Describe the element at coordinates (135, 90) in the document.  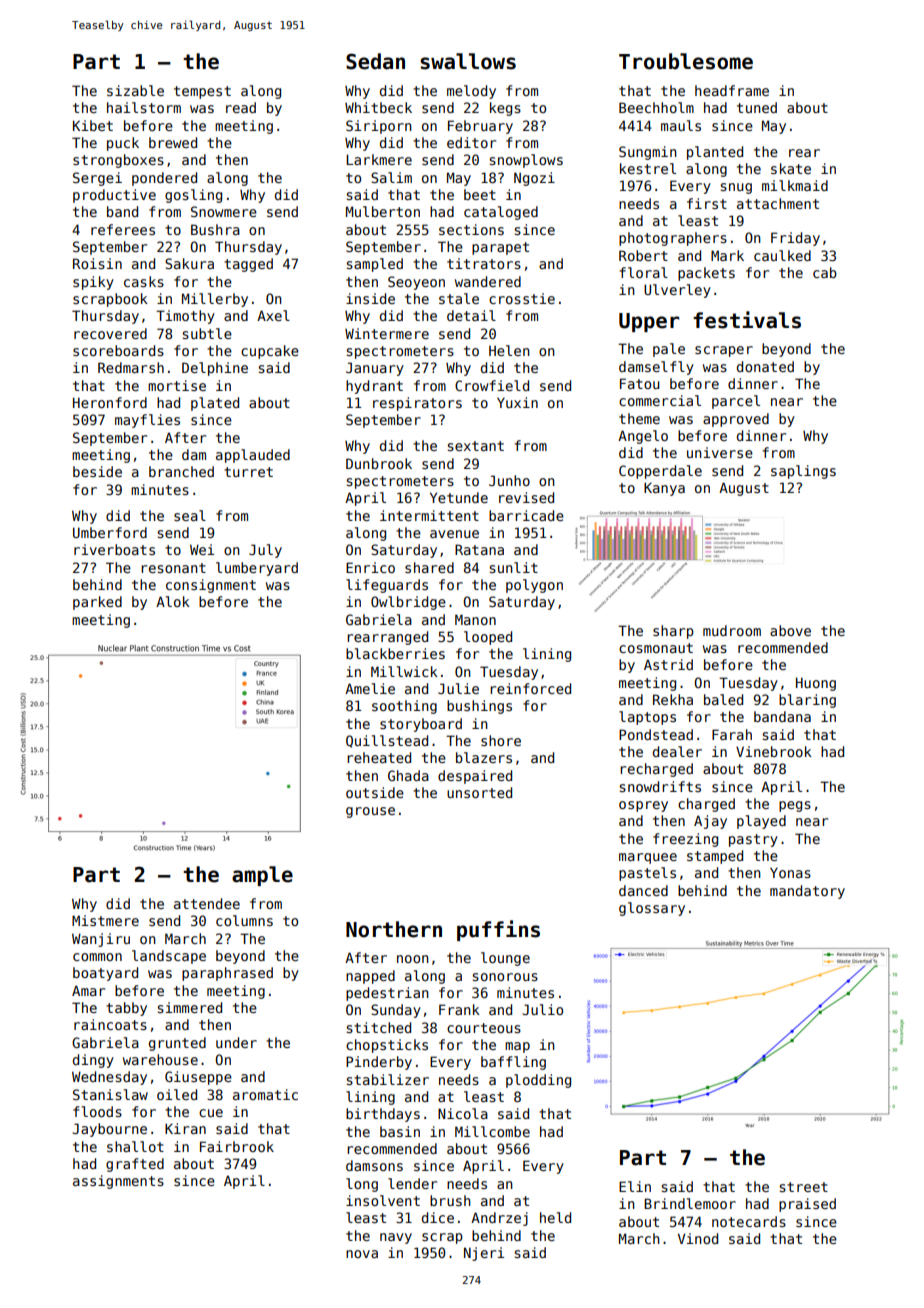
I see `sizable` at that location.
